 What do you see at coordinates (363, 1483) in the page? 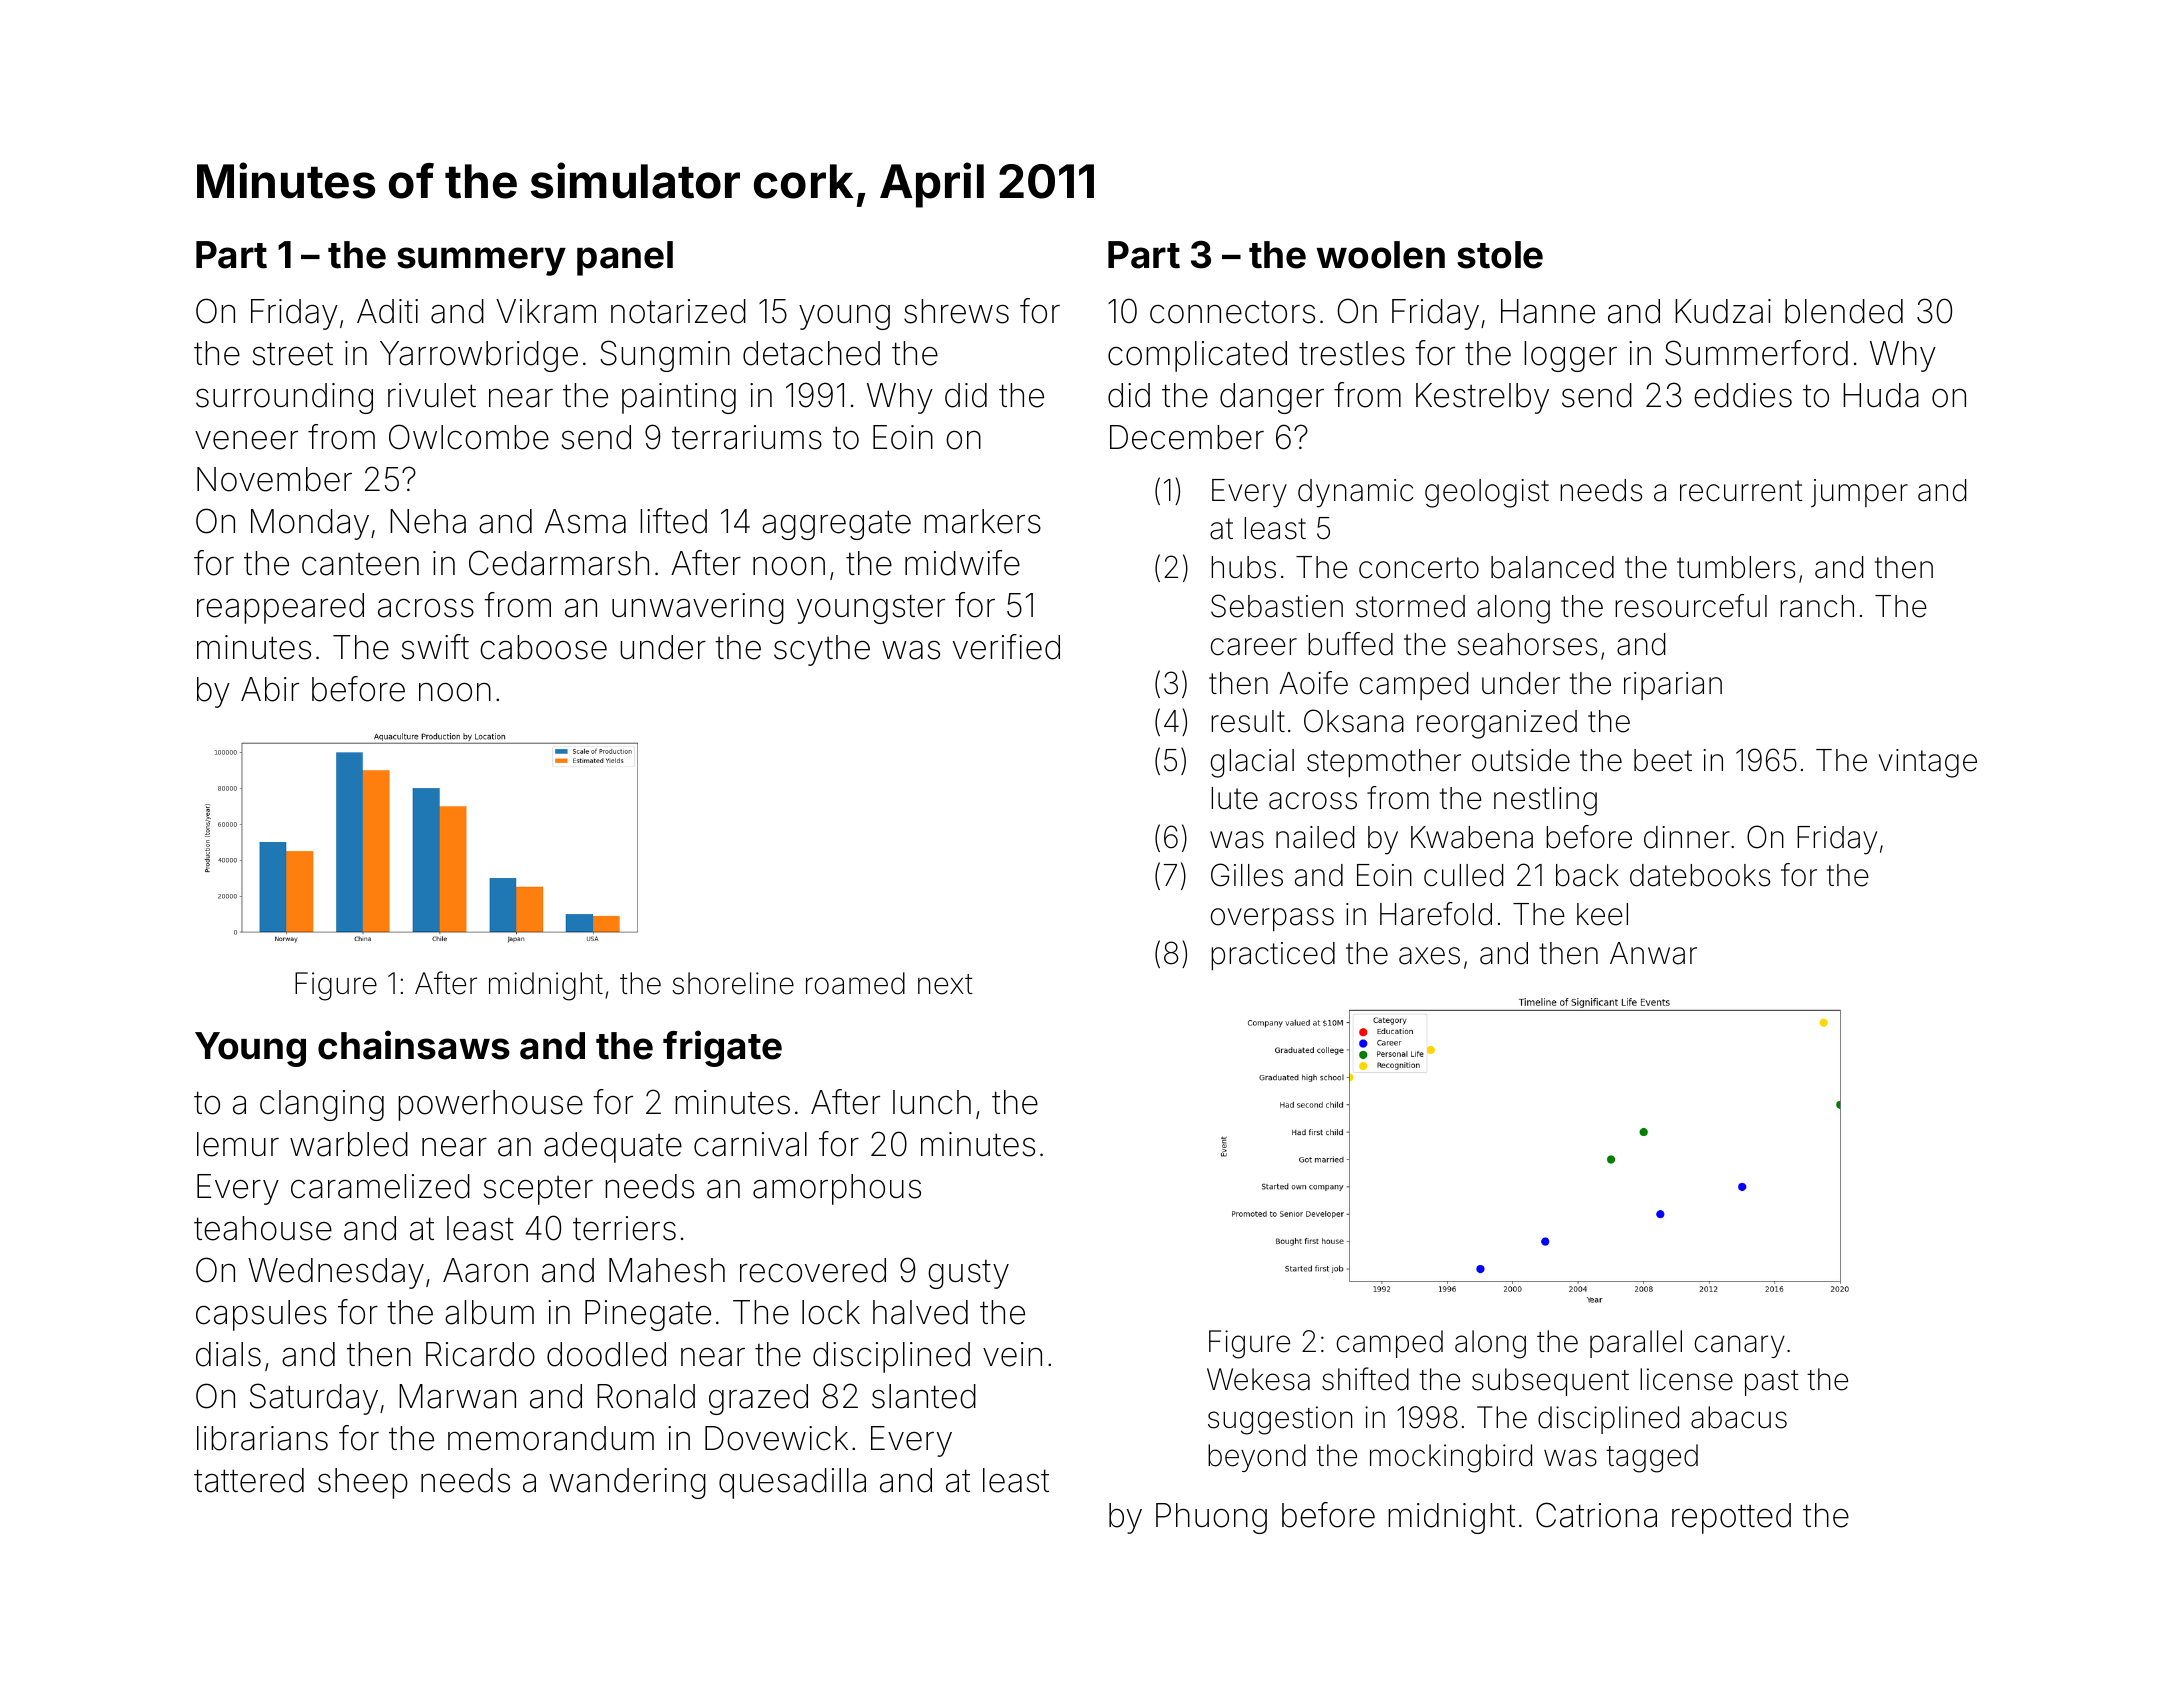
I see `sheep` at bounding box center [363, 1483].
